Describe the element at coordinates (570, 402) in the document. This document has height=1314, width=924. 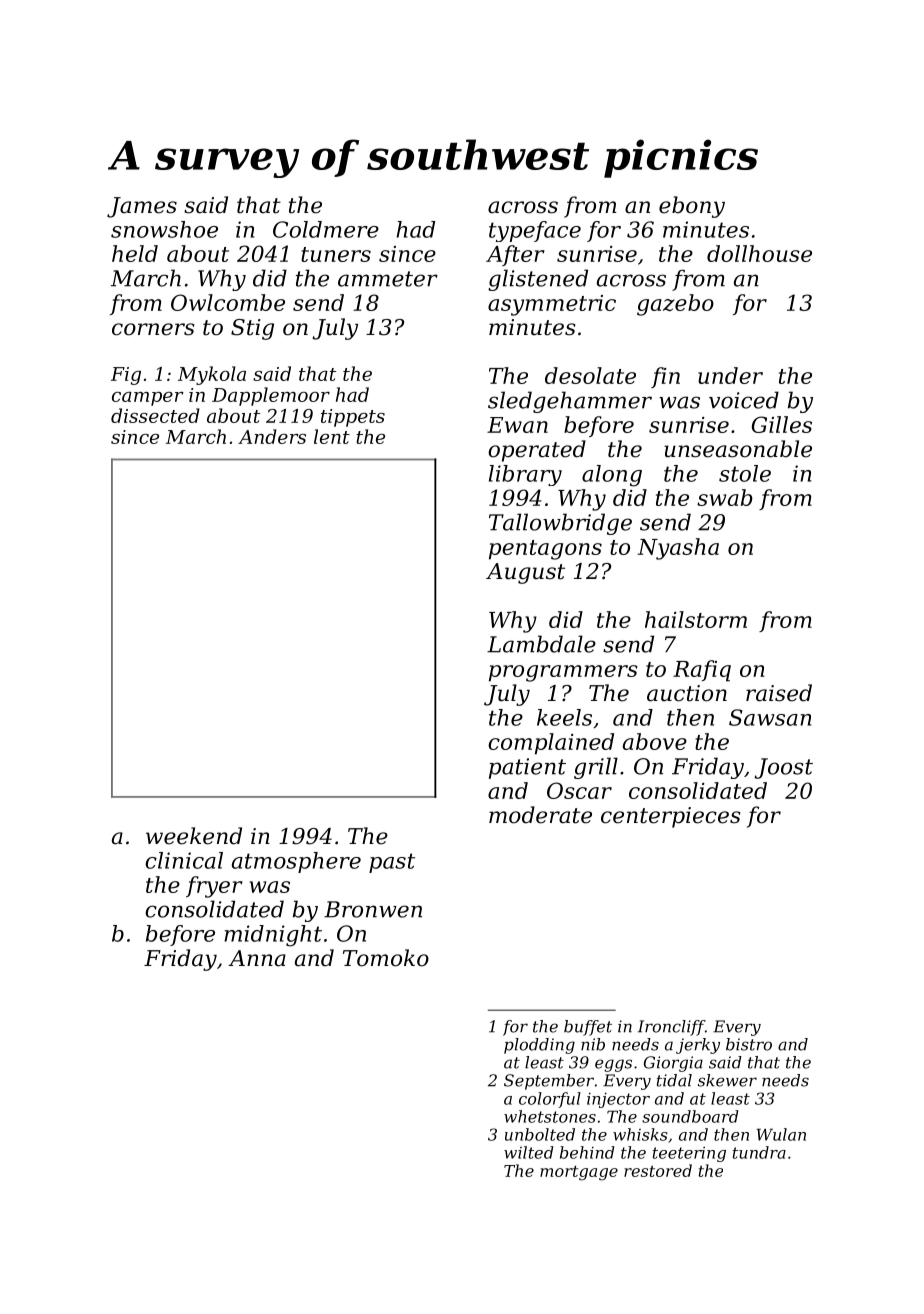
I see `sledgehammer` at that location.
